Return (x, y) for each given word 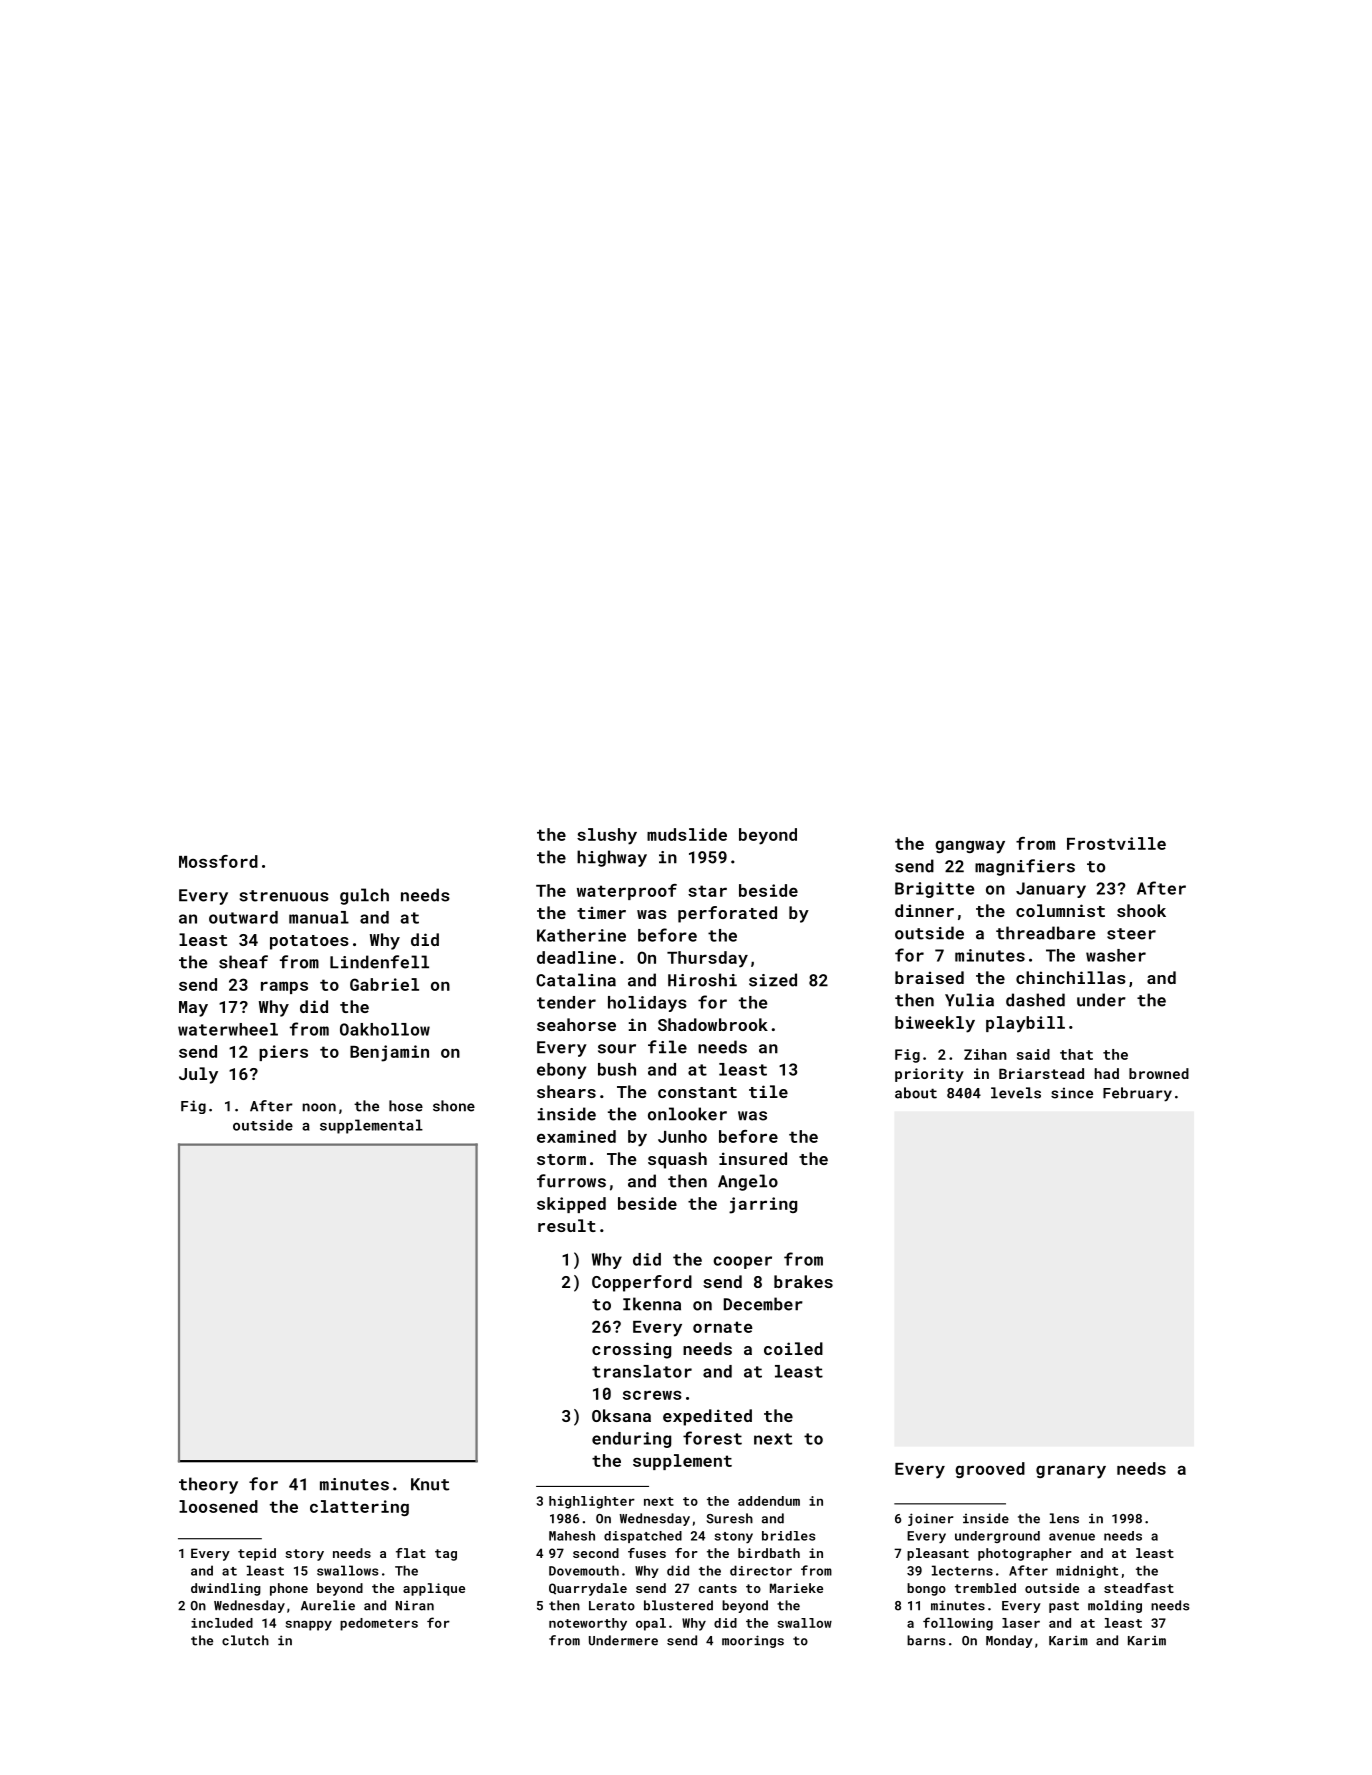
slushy (607, 836)
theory (208, 1485)
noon (319, 1107)
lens (1064, 1518)
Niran (415, 1606)
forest (712, 1438)
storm (561, 1159)
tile (768, 1091)
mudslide (687, 834)
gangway (970, 847)
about (916, 1093)
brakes (803, 1281)
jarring (763, 1205)
